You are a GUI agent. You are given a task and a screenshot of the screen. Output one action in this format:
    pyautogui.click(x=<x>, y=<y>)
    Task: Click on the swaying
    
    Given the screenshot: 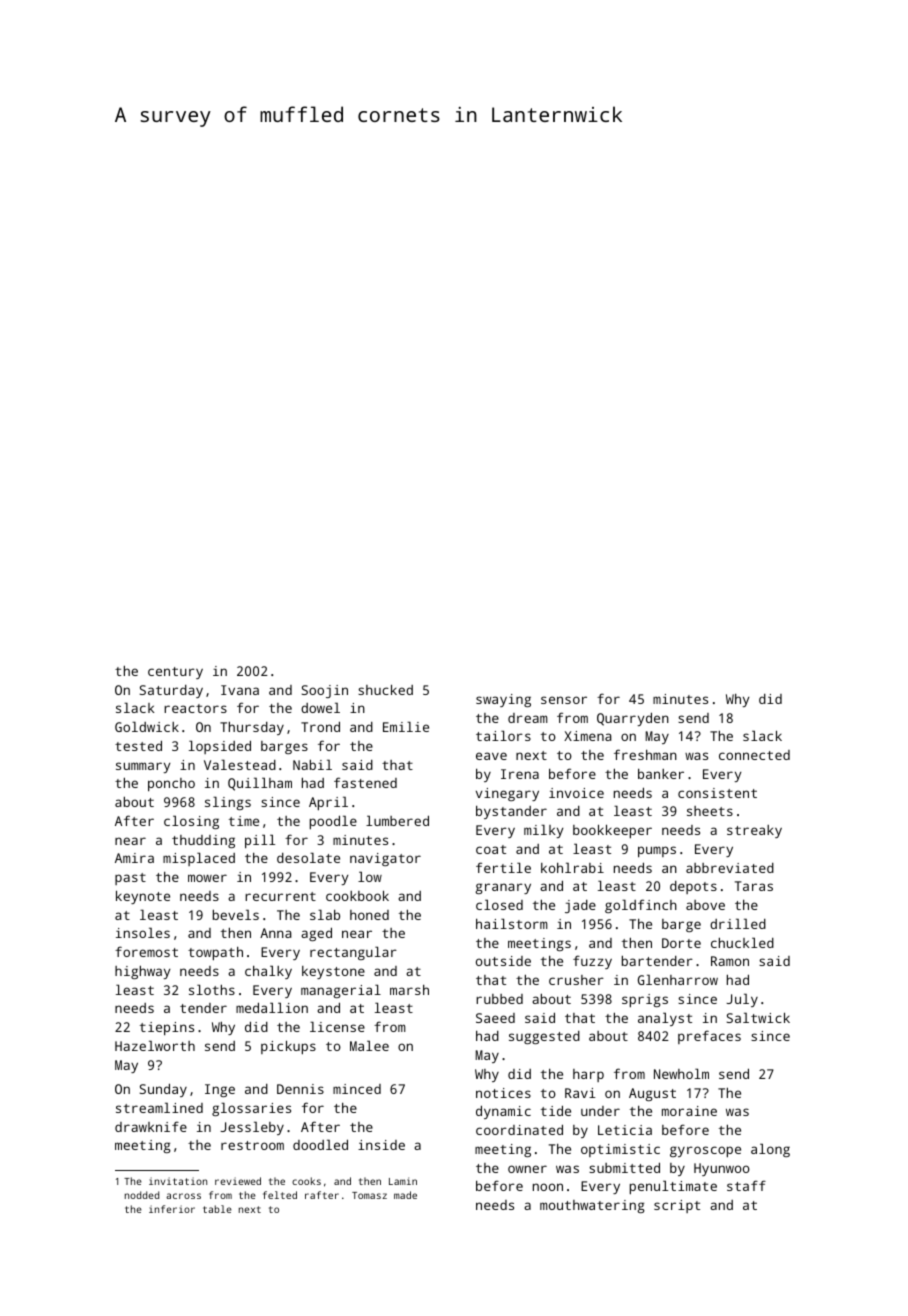 What is the action you would take?
    pyautogui.click(x=503, y=700)
